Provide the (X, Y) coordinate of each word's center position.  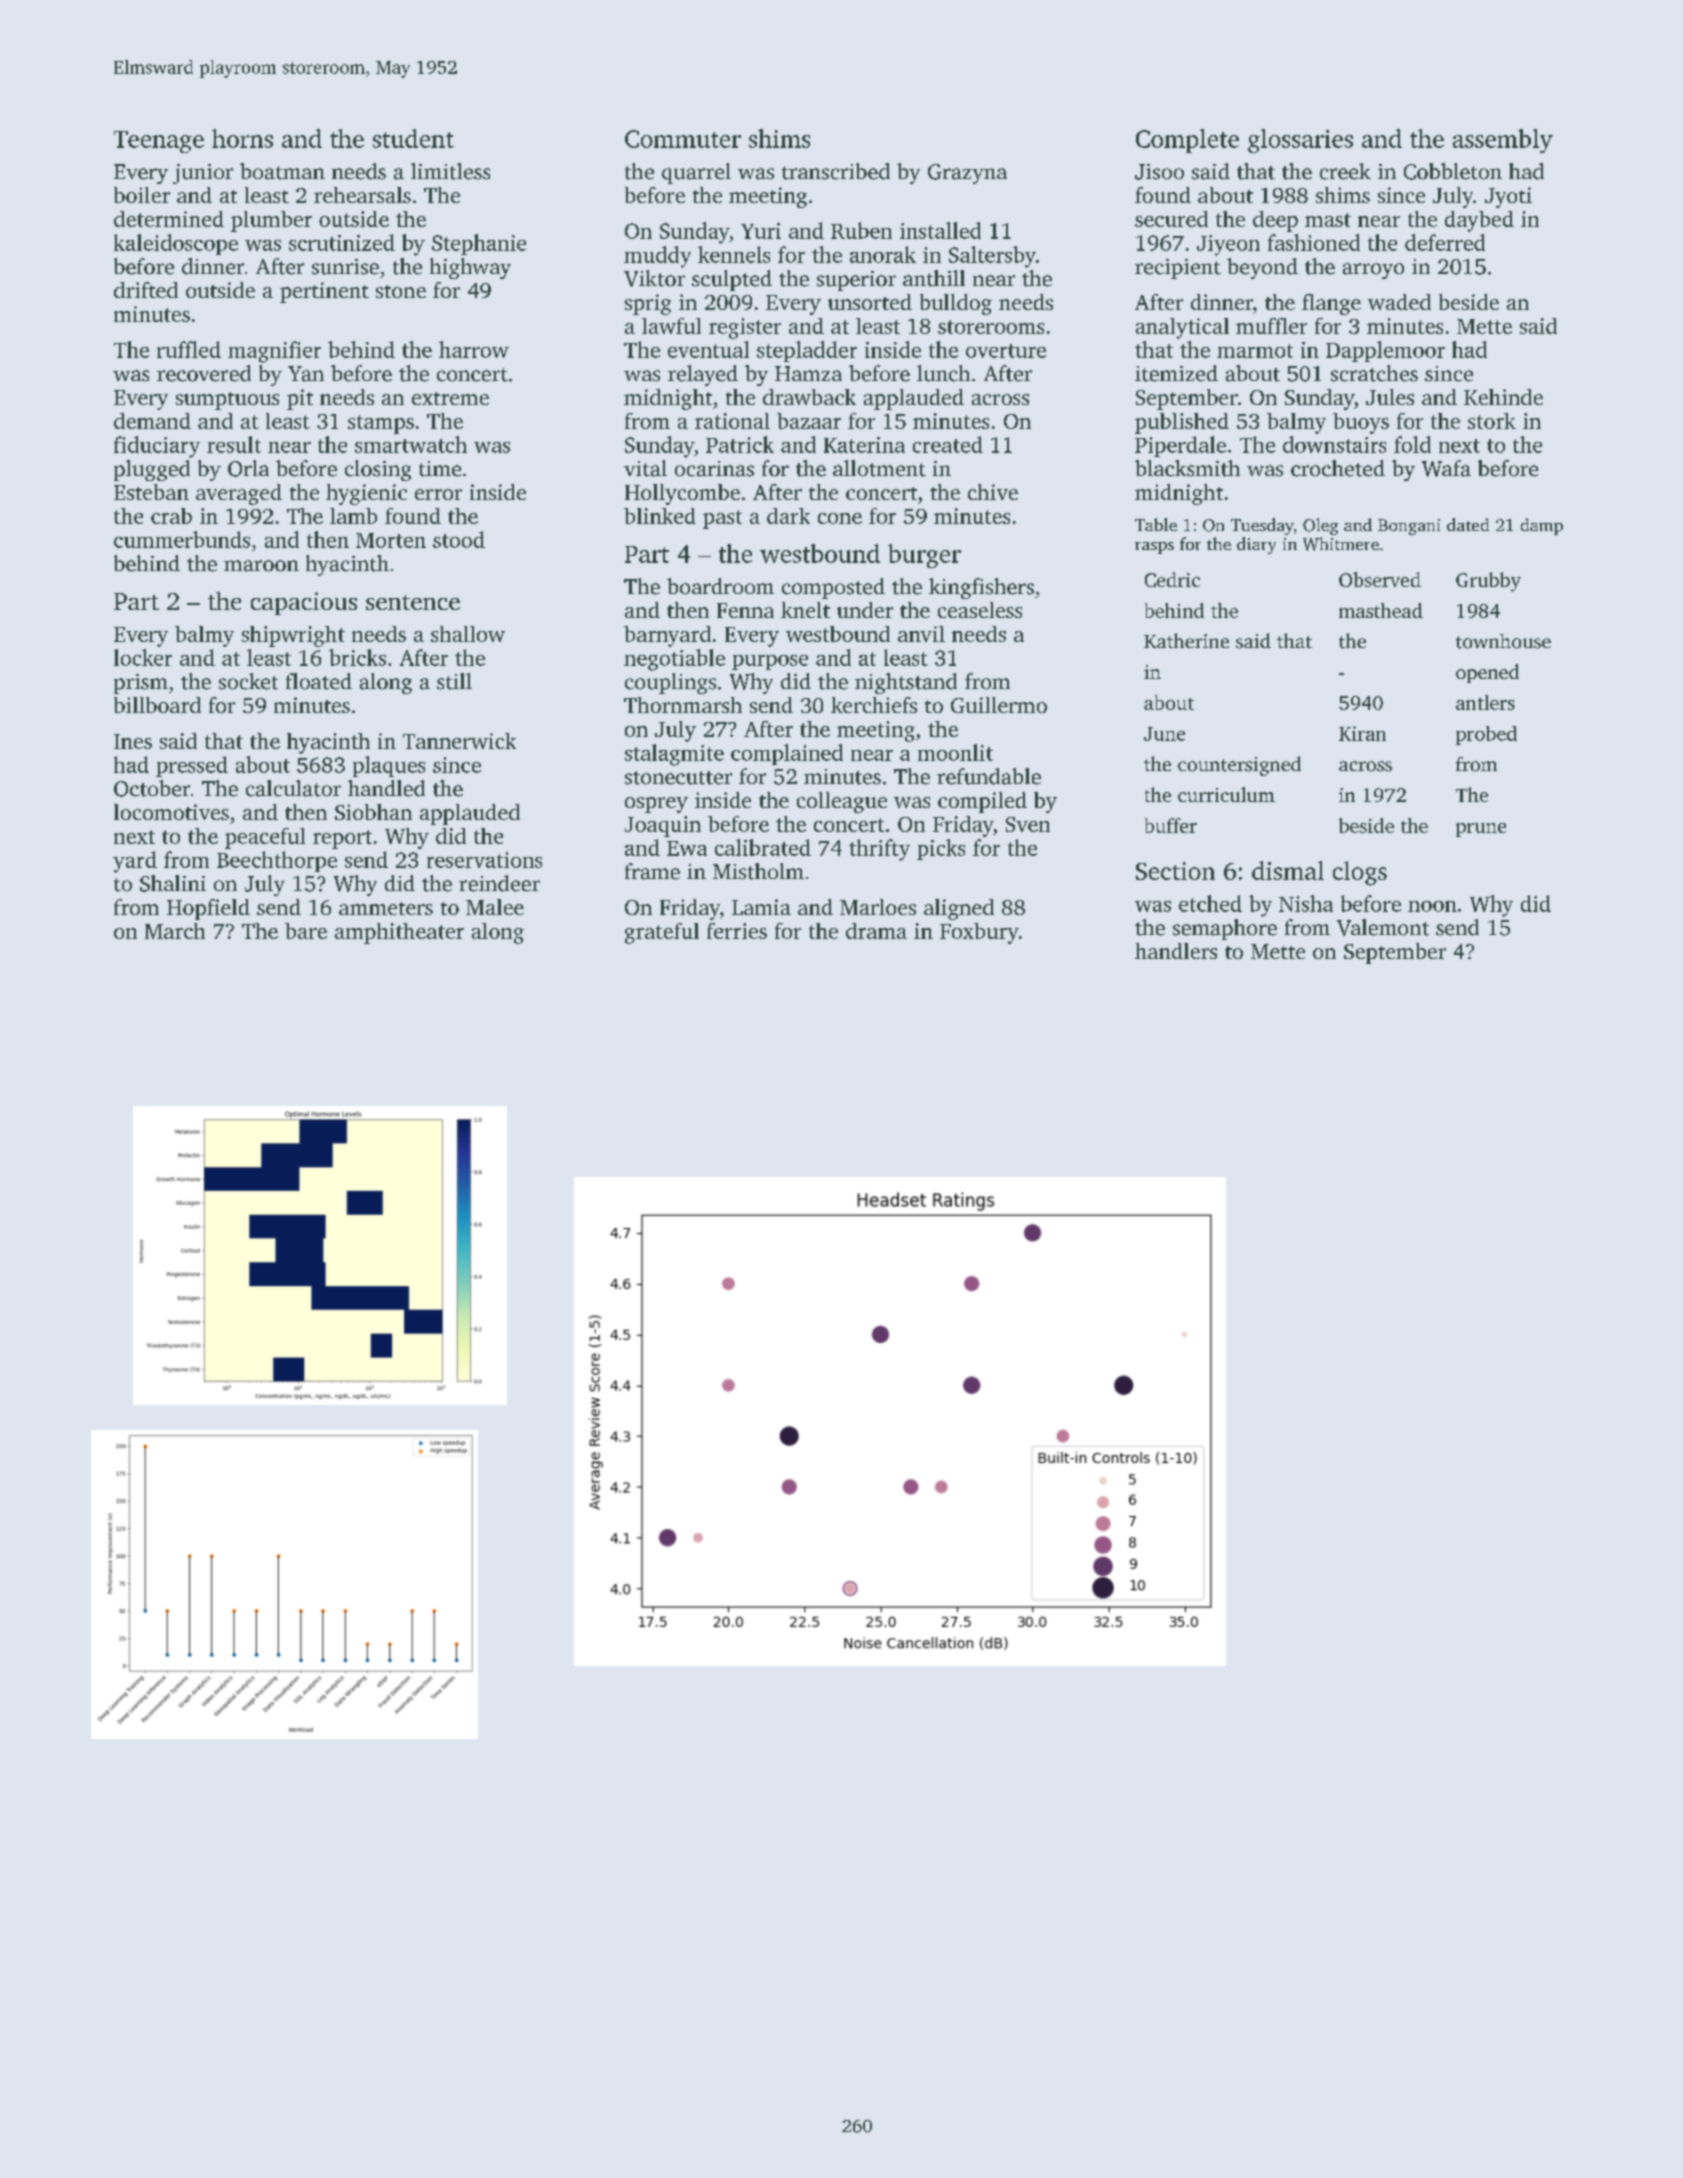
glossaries (1300, 141)
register (745, 328)
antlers (1485, 702)
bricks (357, 657)
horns (242, 138)
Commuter (683, 139)
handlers (1176, 951)
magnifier (274, 352)
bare (306, 931)
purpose (770, 662)
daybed (1479, 221)
